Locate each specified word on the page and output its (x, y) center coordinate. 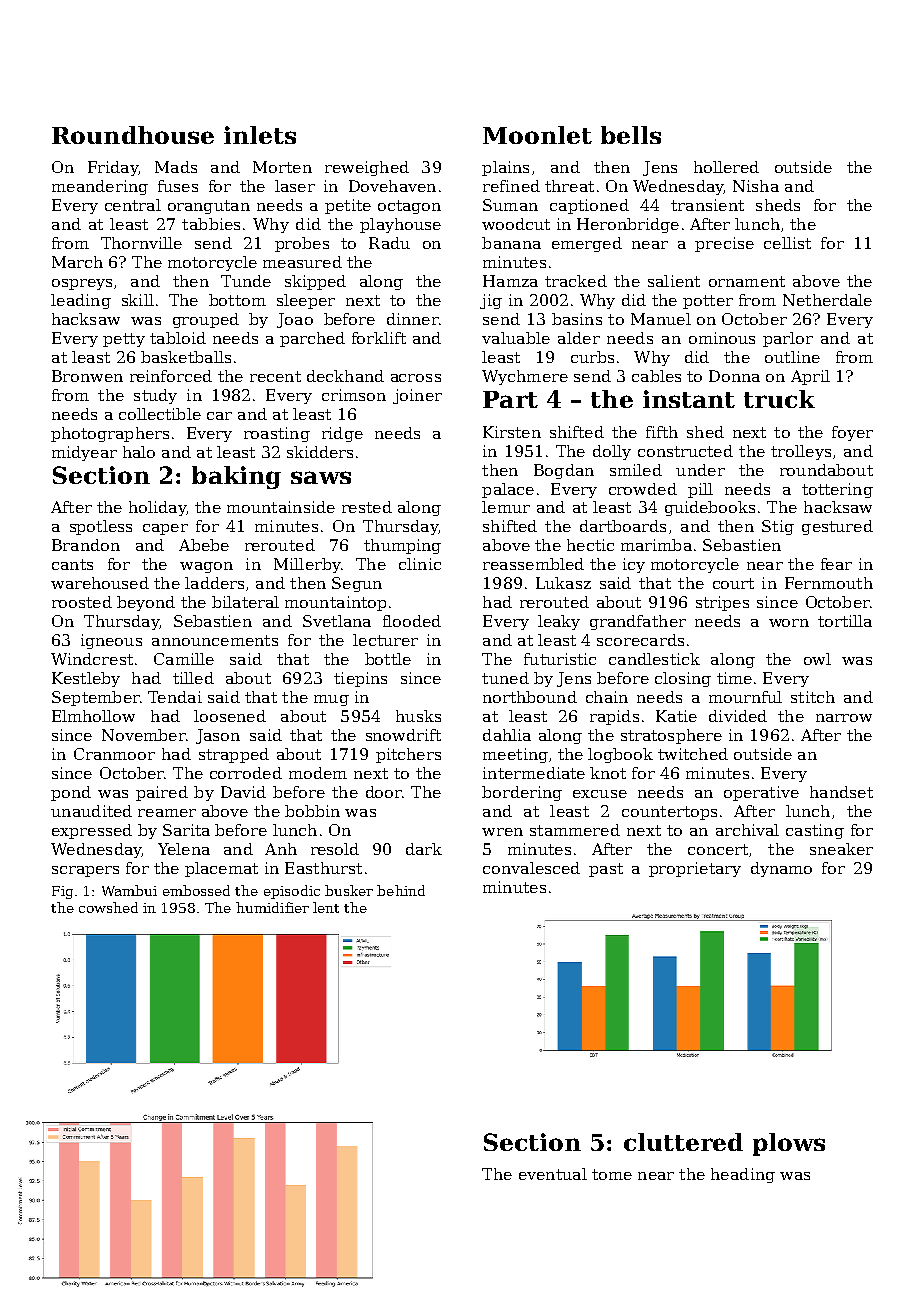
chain (607, 697)
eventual (553, 1174)
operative (761, 793)
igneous (111, 641)
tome (612, 1174)
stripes (722, 603)
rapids (614, 717)
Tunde (246, 281)
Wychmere (525, 377)
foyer (852, 433)
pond (71, 793)
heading (743, 1175)
